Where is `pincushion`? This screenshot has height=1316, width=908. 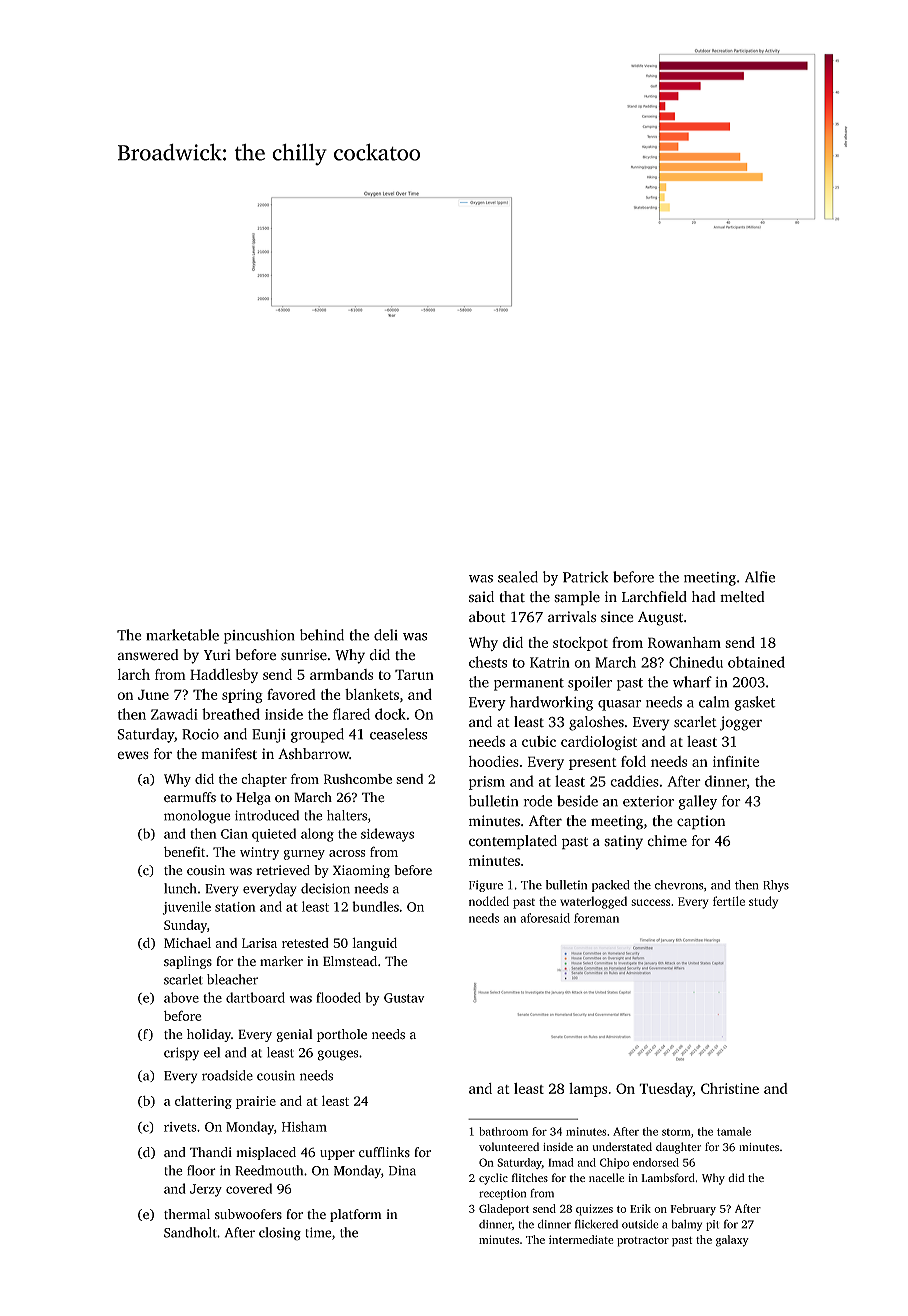
pincushion is located at coordinates (259, 636).
